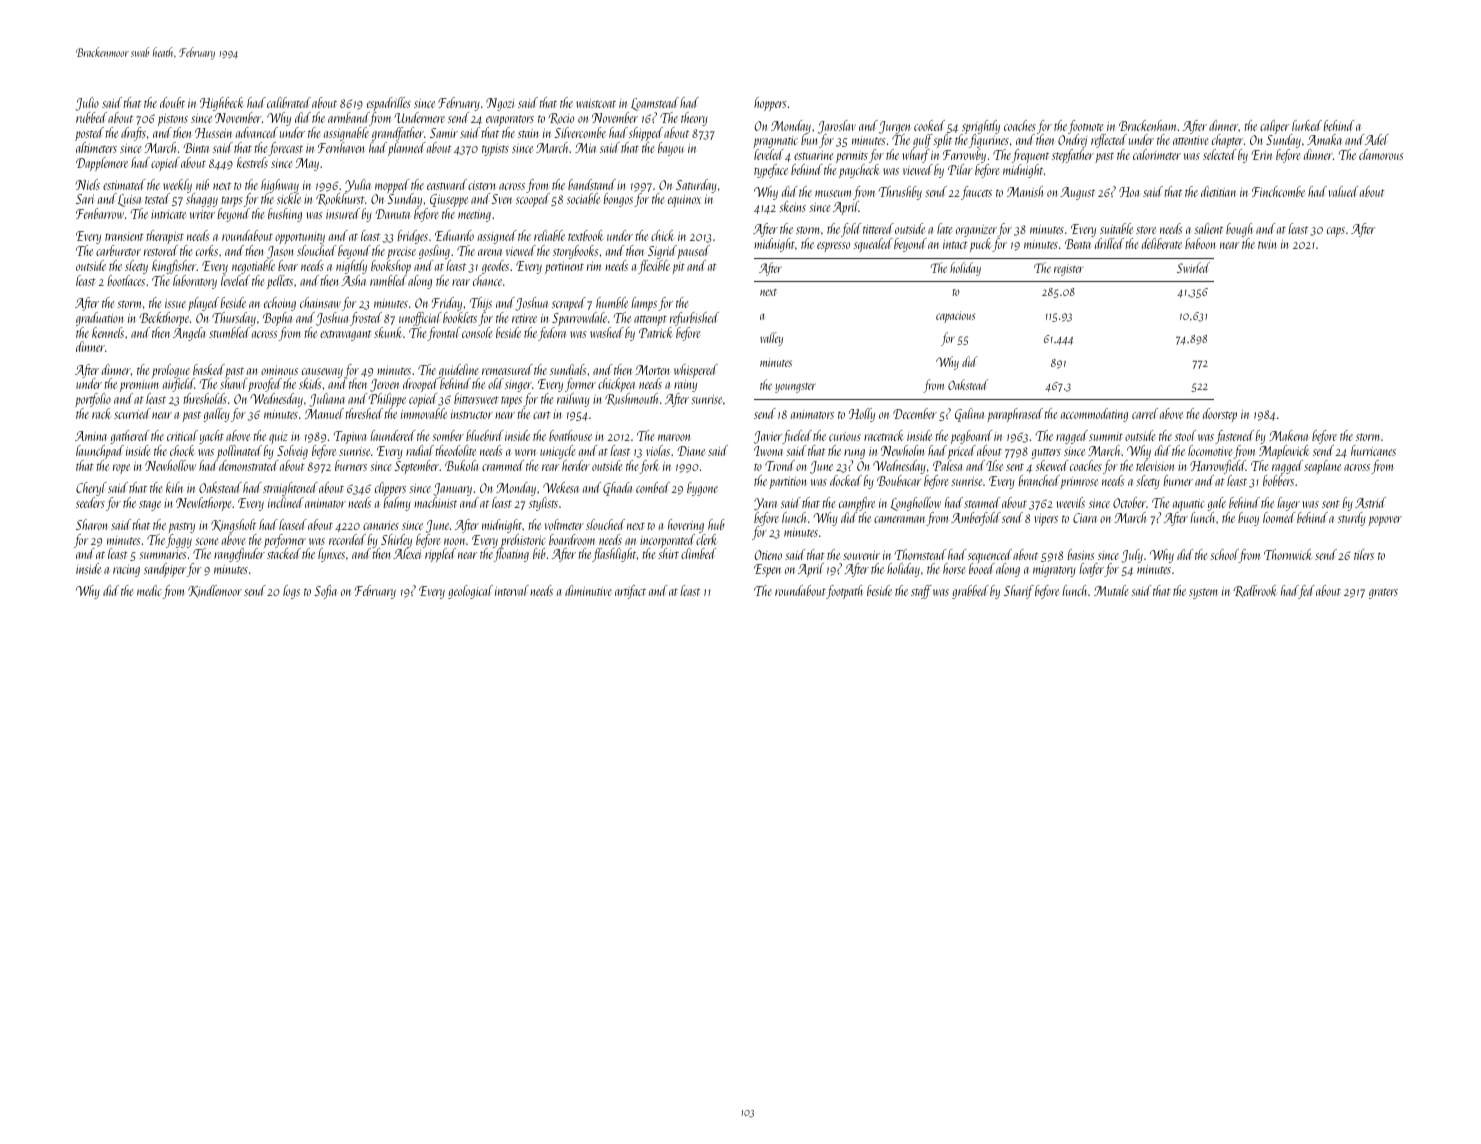 The height and width of the screenshot is (1144, 1481). Describe the element at coordinates (343, 213) in the screenshot. I see `insured` at that location.
